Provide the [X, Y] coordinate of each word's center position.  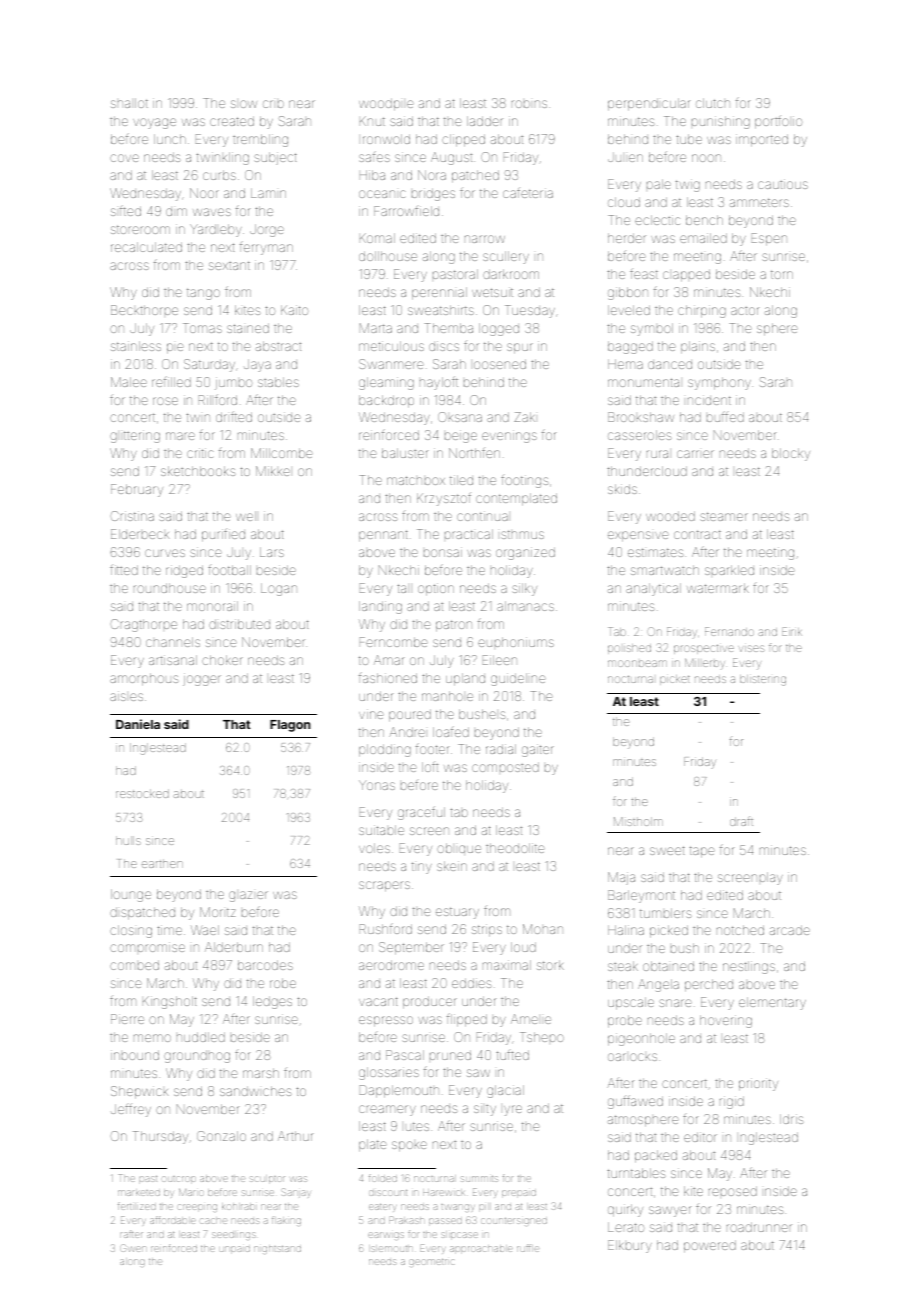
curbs [219, 175]
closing [131, 931]
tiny [422, 868]
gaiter [538, 750]
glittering [135, 436]
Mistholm [638, 821]
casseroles [640, 435]
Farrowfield [406, 211]
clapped [686, 275]
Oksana [460, 417]
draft [741, 821]
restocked [142, 793]
